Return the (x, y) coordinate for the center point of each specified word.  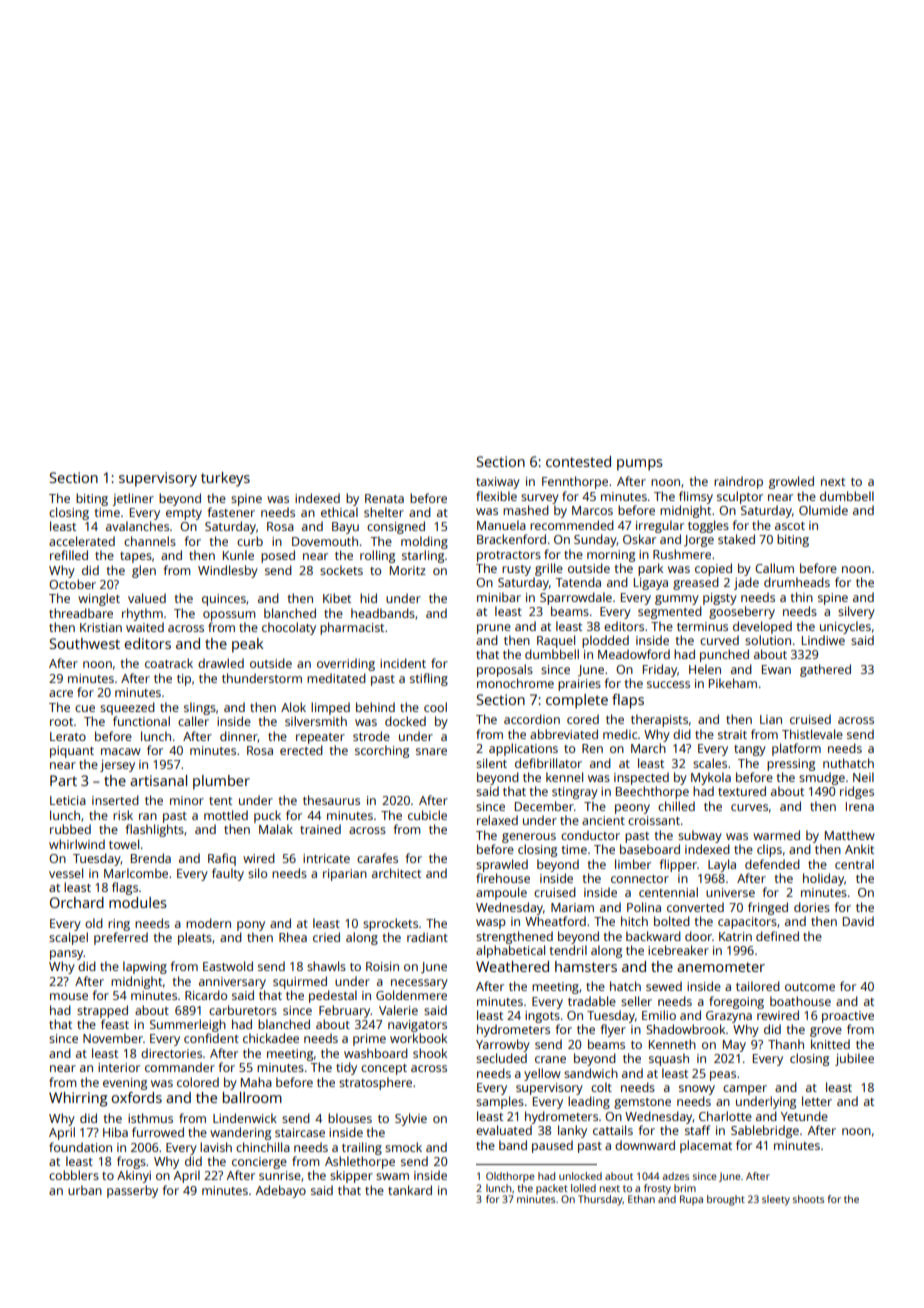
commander (180, 1067)
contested (578, 461)
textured (742, 791)
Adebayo (281, 1191)
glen (144, 571)
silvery (856, 612)
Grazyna (729, 1017)
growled (791, 482)
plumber (221, 782)
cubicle (427, 815)
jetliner (133, 499)
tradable (592, 1001)
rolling (377, 556)
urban (85, 1190)
